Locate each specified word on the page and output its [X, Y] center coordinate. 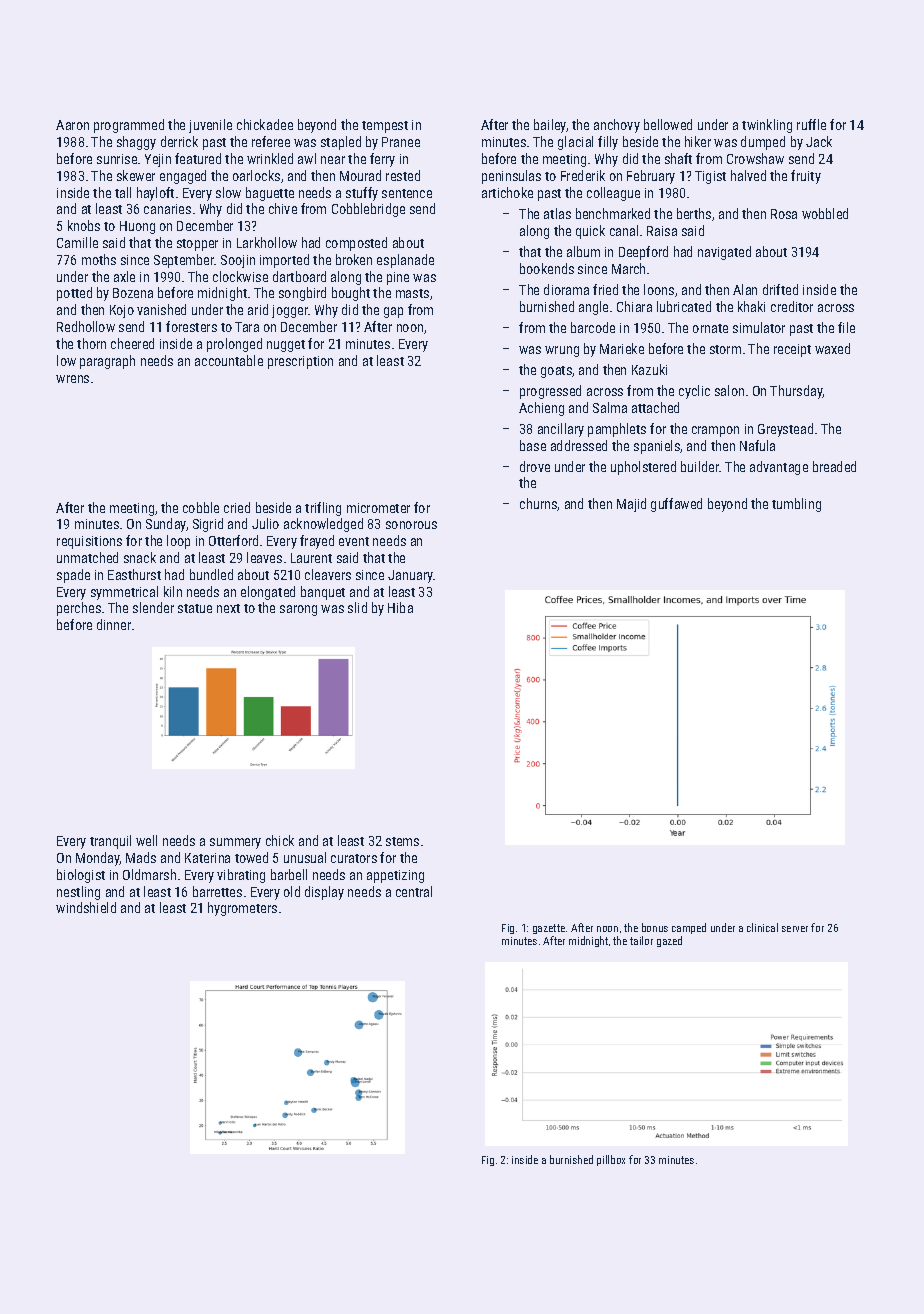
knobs [84, 225]
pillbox [611, 1160]
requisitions [89, 542]
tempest [385, 127]
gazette [549, 929]
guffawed [676, 505]
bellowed [668, 124]
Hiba [400, 607]
